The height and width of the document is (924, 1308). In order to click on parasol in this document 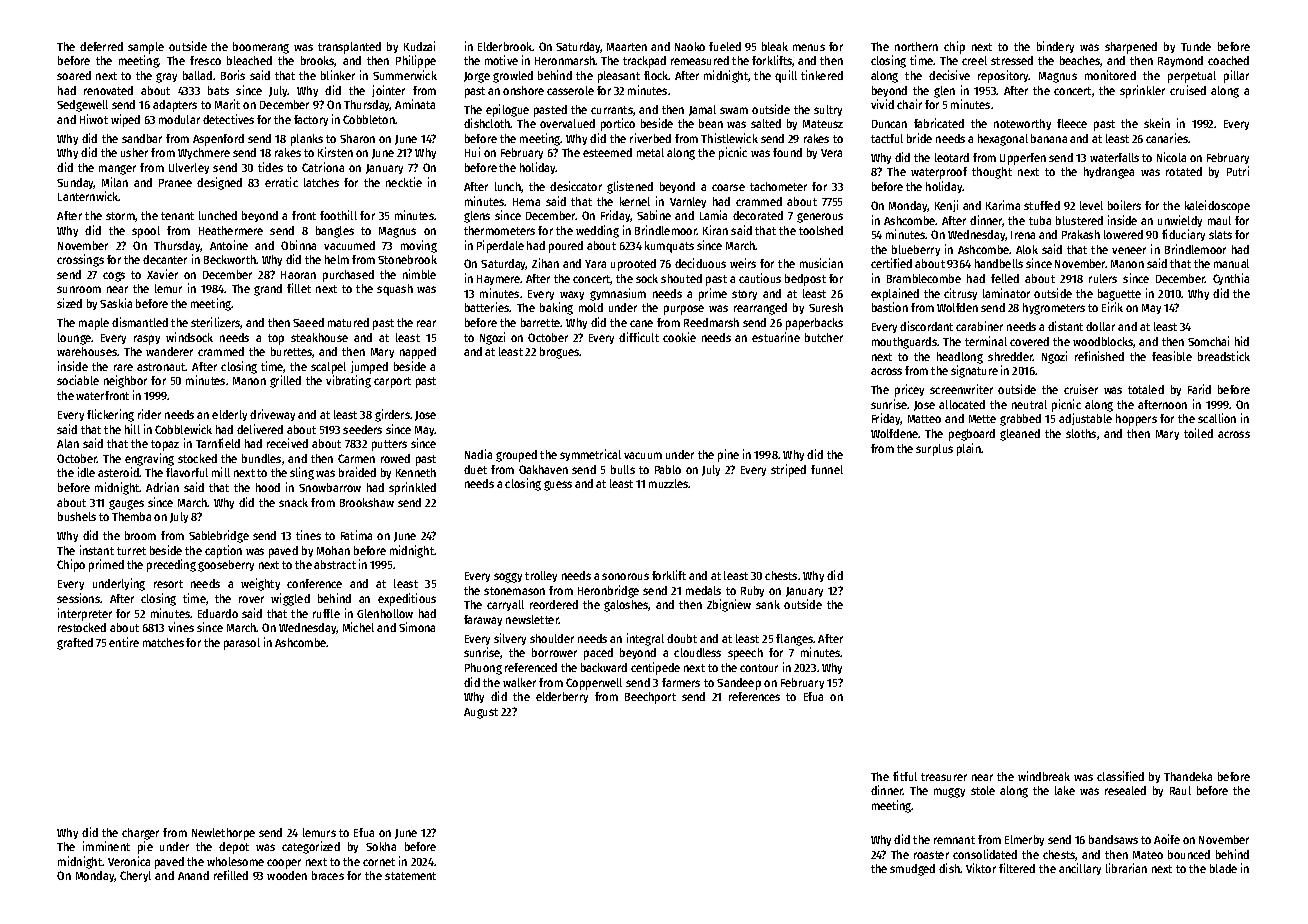, I will do `click(242, 644)`.
